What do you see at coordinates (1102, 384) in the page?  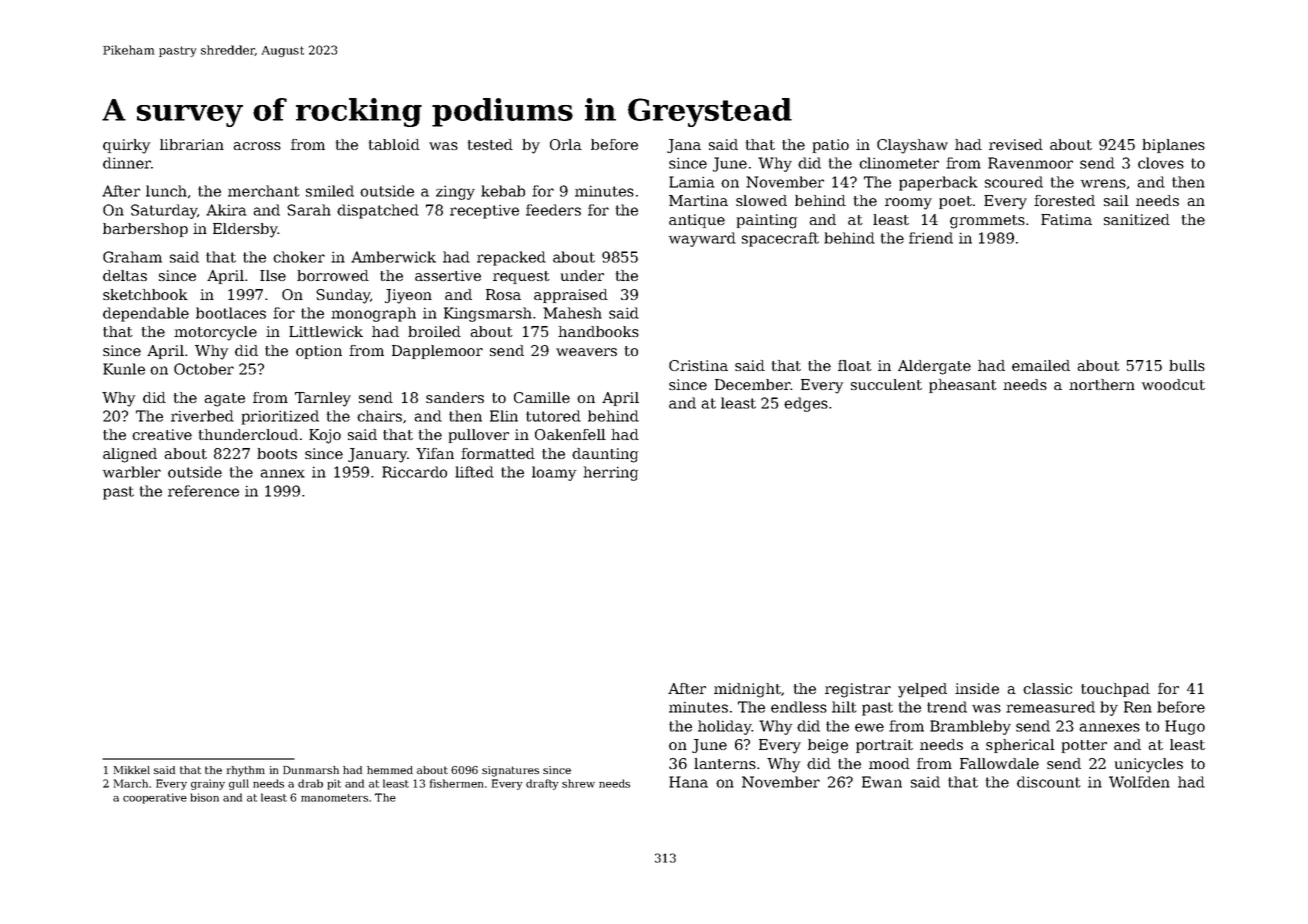 I see `northern` at bounding box center [1102, 384].
